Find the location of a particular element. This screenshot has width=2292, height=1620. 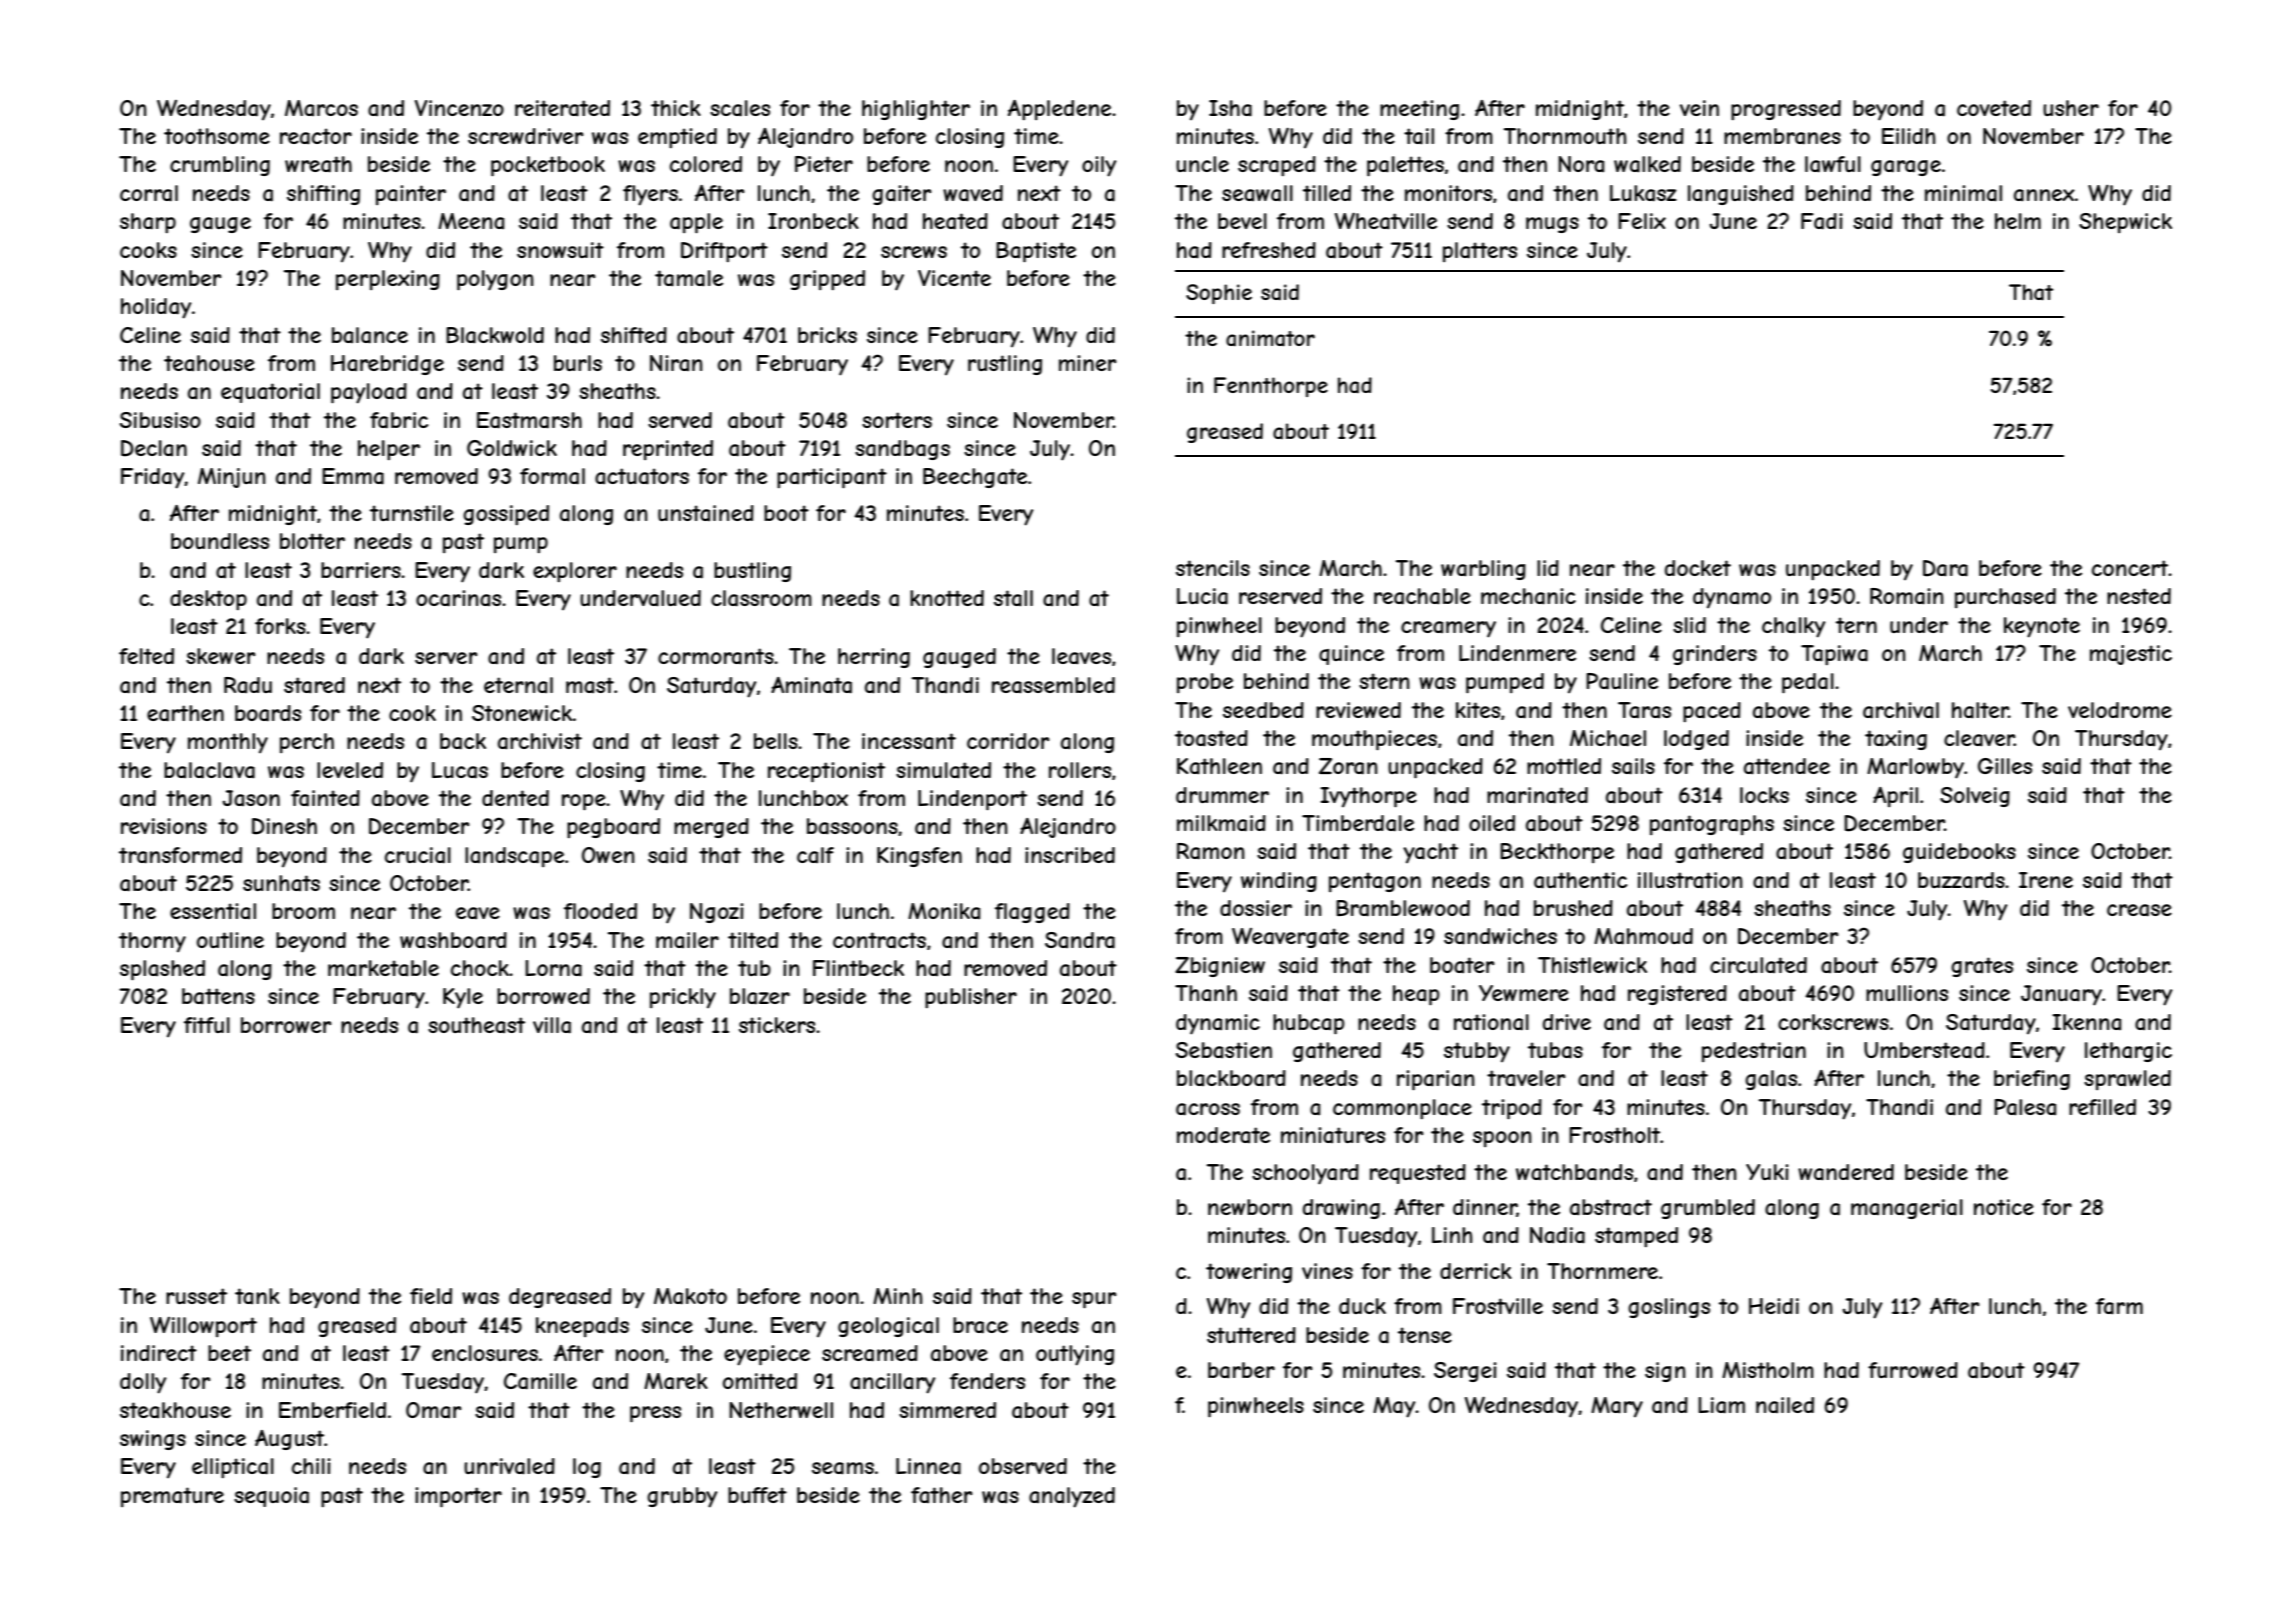

grubby is located at coordinates (682, 1497).
